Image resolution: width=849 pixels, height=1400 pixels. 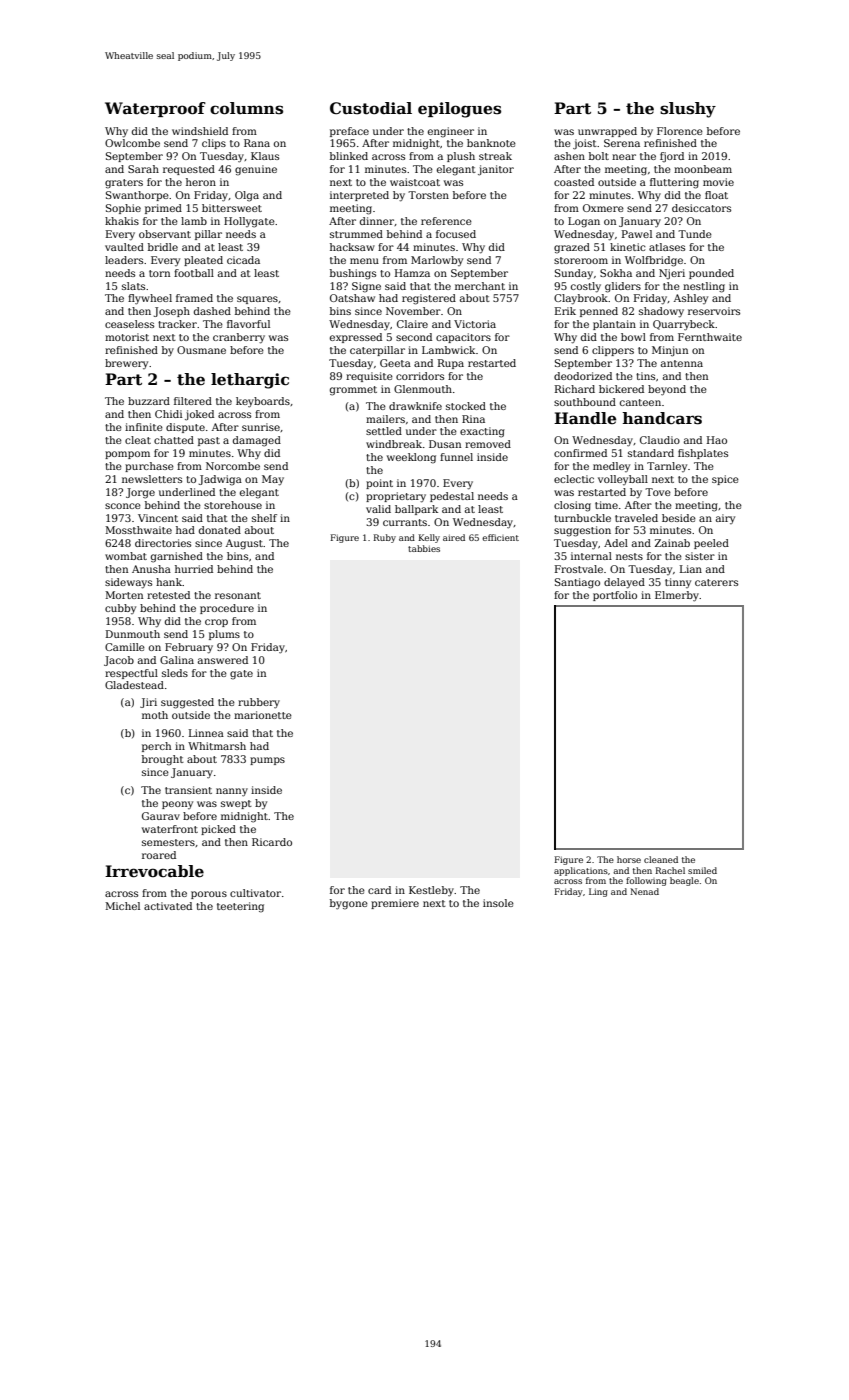 I want to click on portfolio, so click(x=615, y=596).
